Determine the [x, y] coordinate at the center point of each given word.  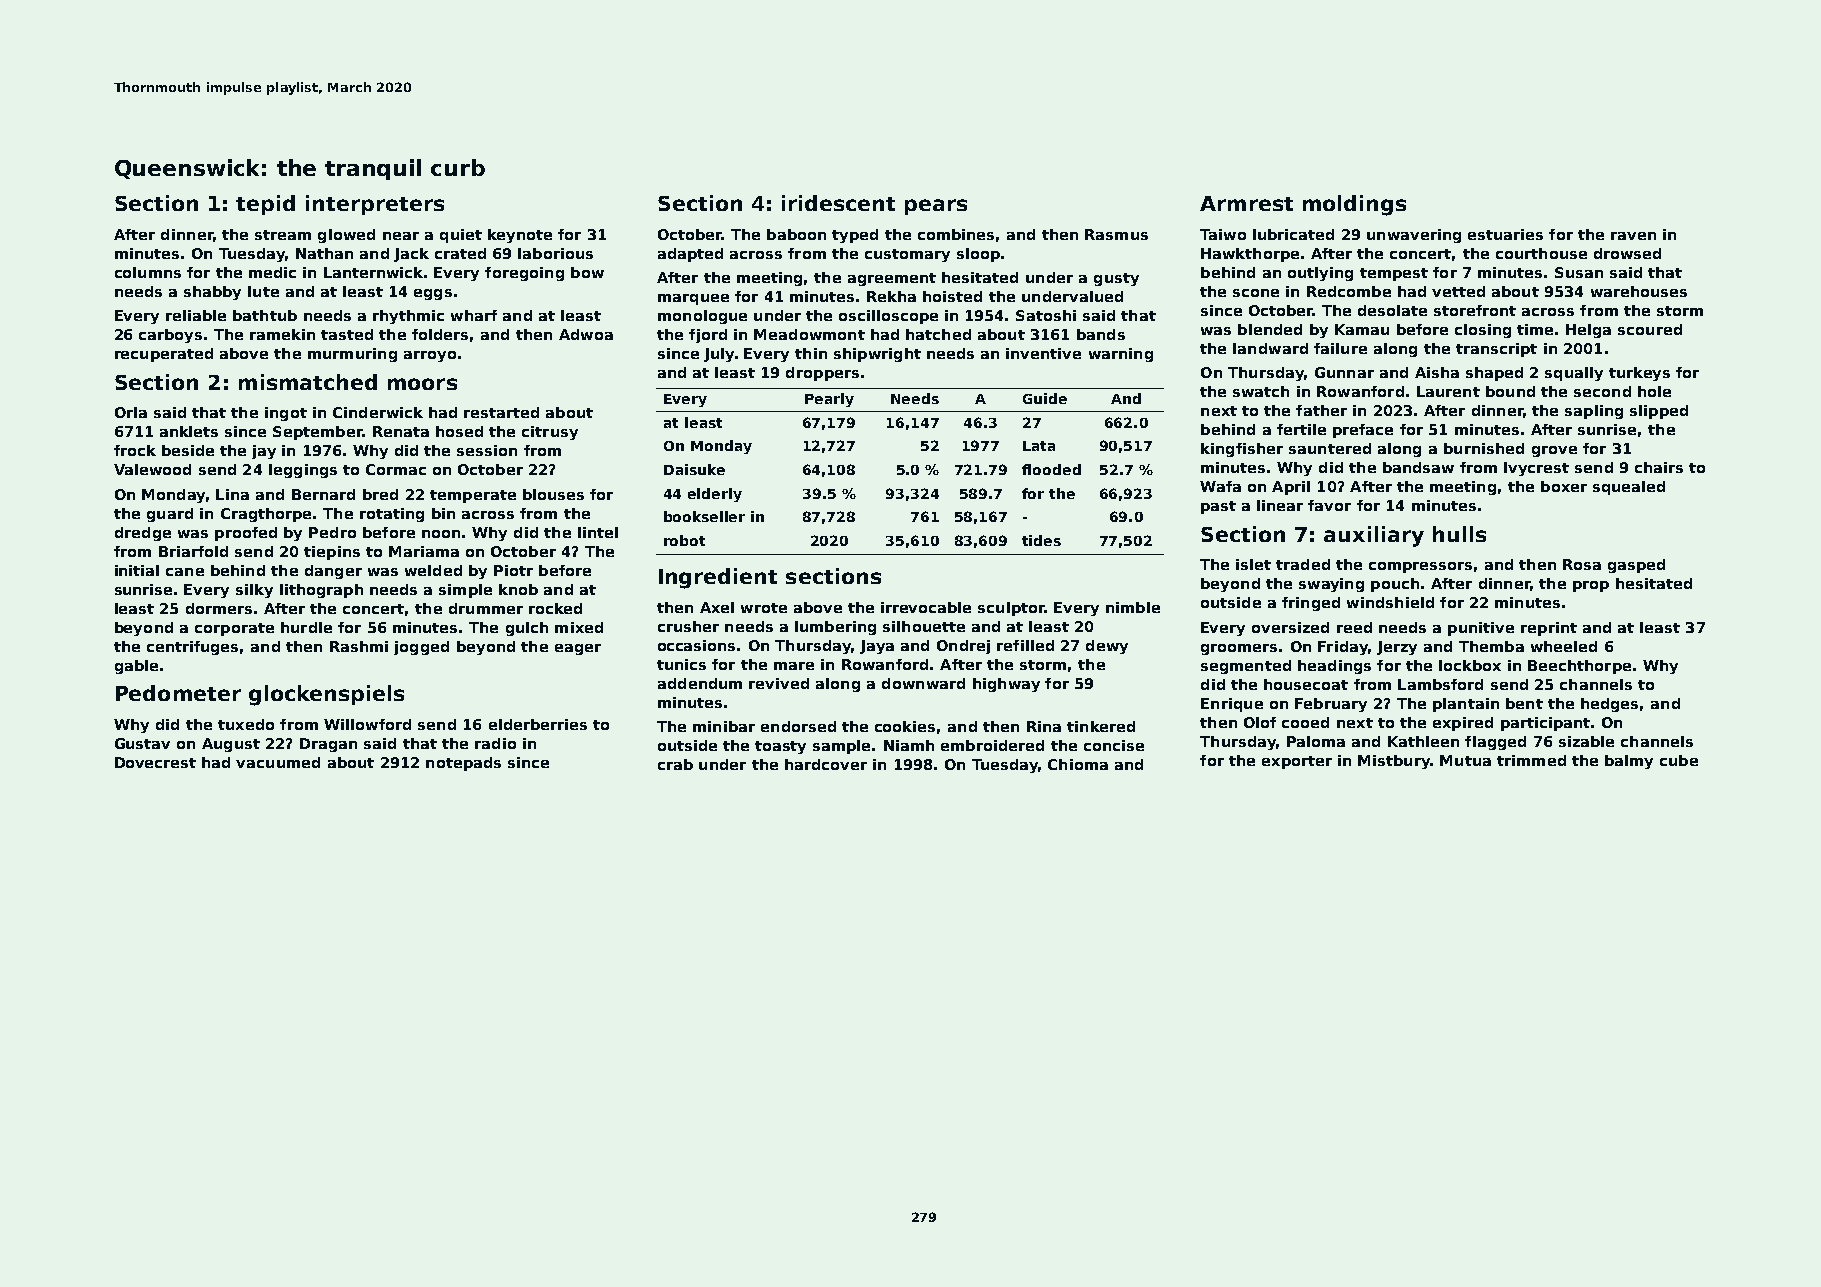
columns [148, 272]
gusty [1116, 279]
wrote [764, 608]
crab [675, 764]
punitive [1481, 629]
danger [333, 572]
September [318, 433]
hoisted [952, 296]
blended [1270, 329]
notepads [463, 764]
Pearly [829, 400]
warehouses [1639, 291]
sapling [1594, 412]
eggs [433, 294]
